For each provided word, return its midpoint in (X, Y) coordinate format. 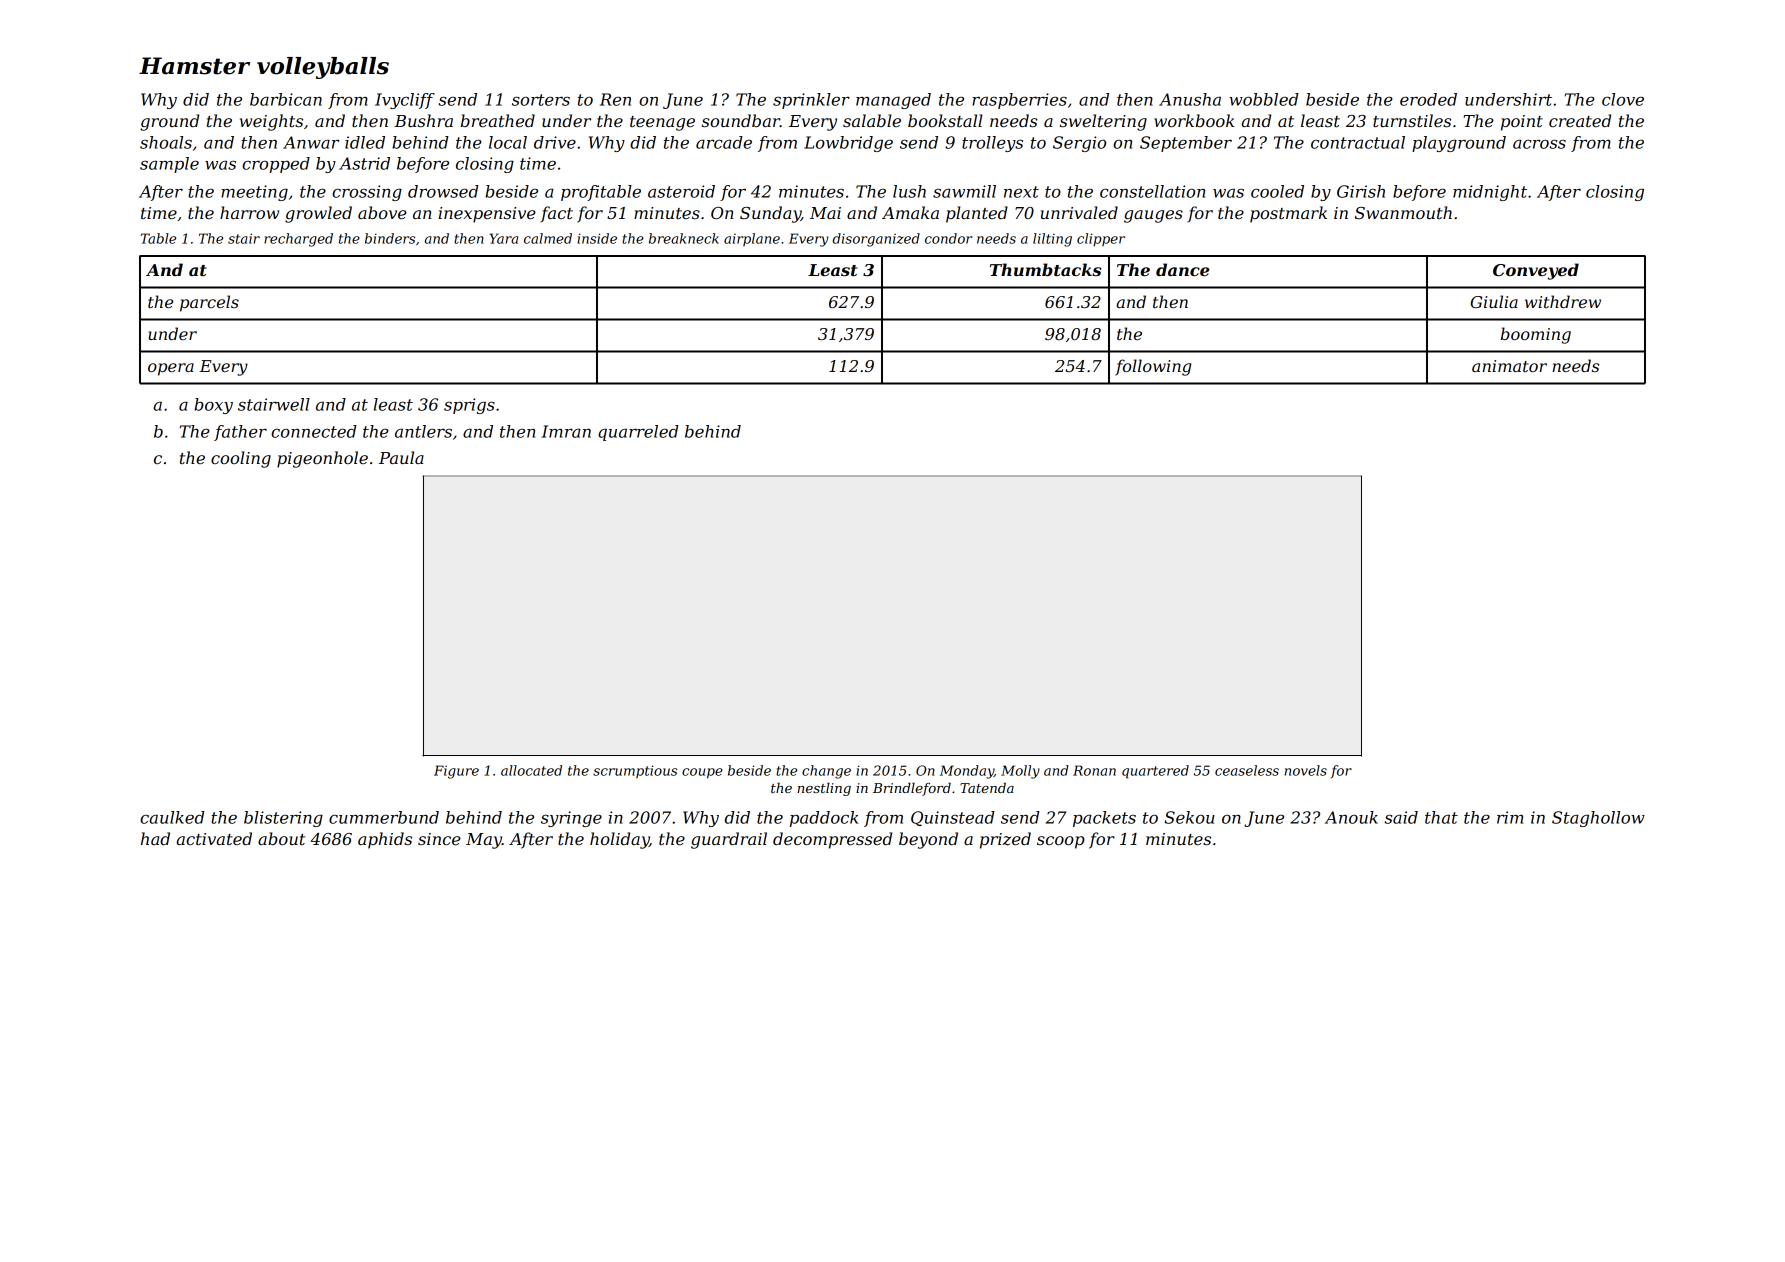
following (1153, 367)
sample (169, 165)
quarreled (638, 433)
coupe (702, 773)
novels (1306, 770)
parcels (209, 303)
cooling (241, 459)
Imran (566, 431)
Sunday (770, 214)
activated (214, 838)
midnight (1490, 193)
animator (1509, 366)
